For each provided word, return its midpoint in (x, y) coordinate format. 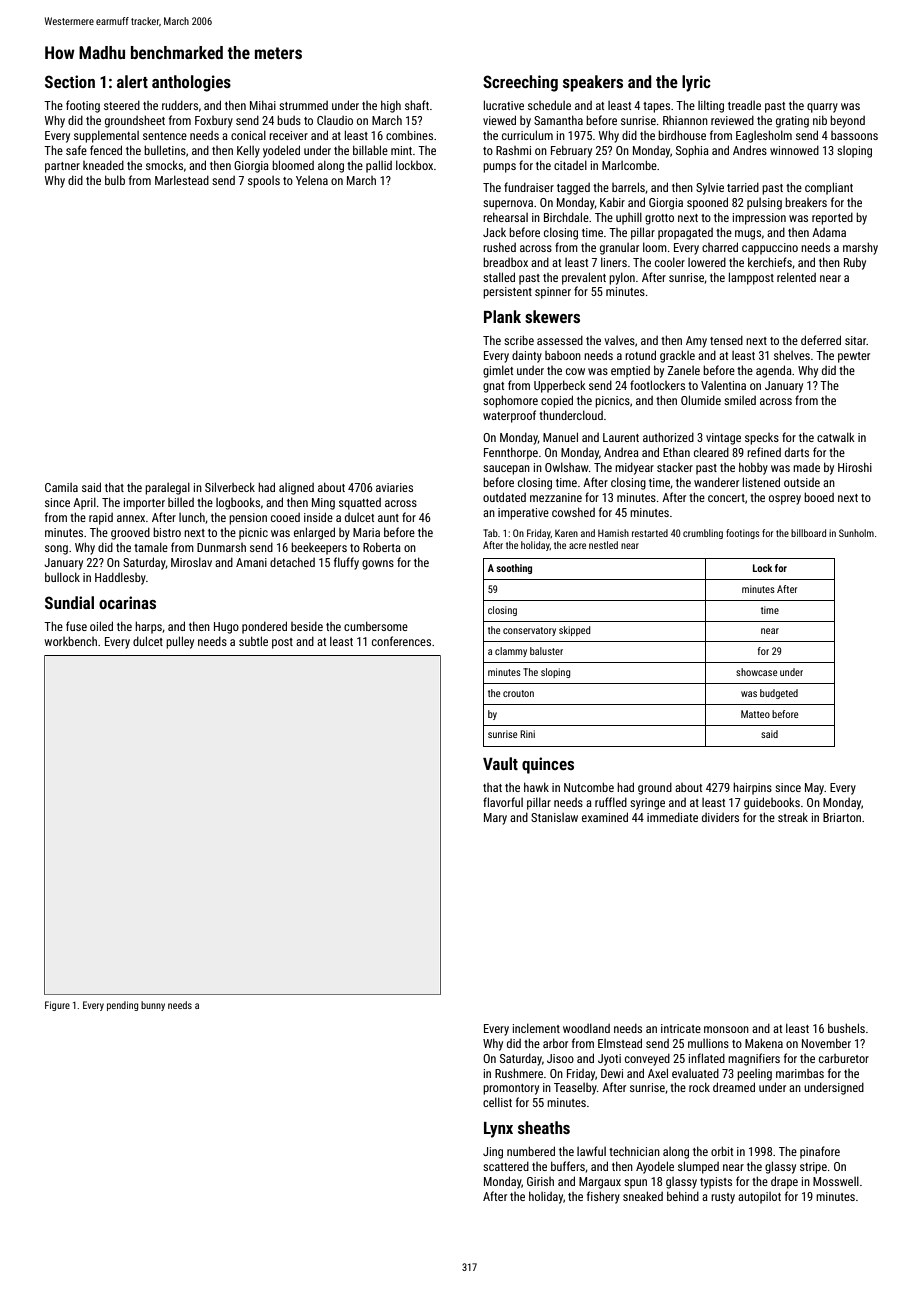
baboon (563, 355)
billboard (808, 533)
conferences (401, 641)
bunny (153, 1006)
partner (62, 167)
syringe (647, 804)
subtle (253, 641)
